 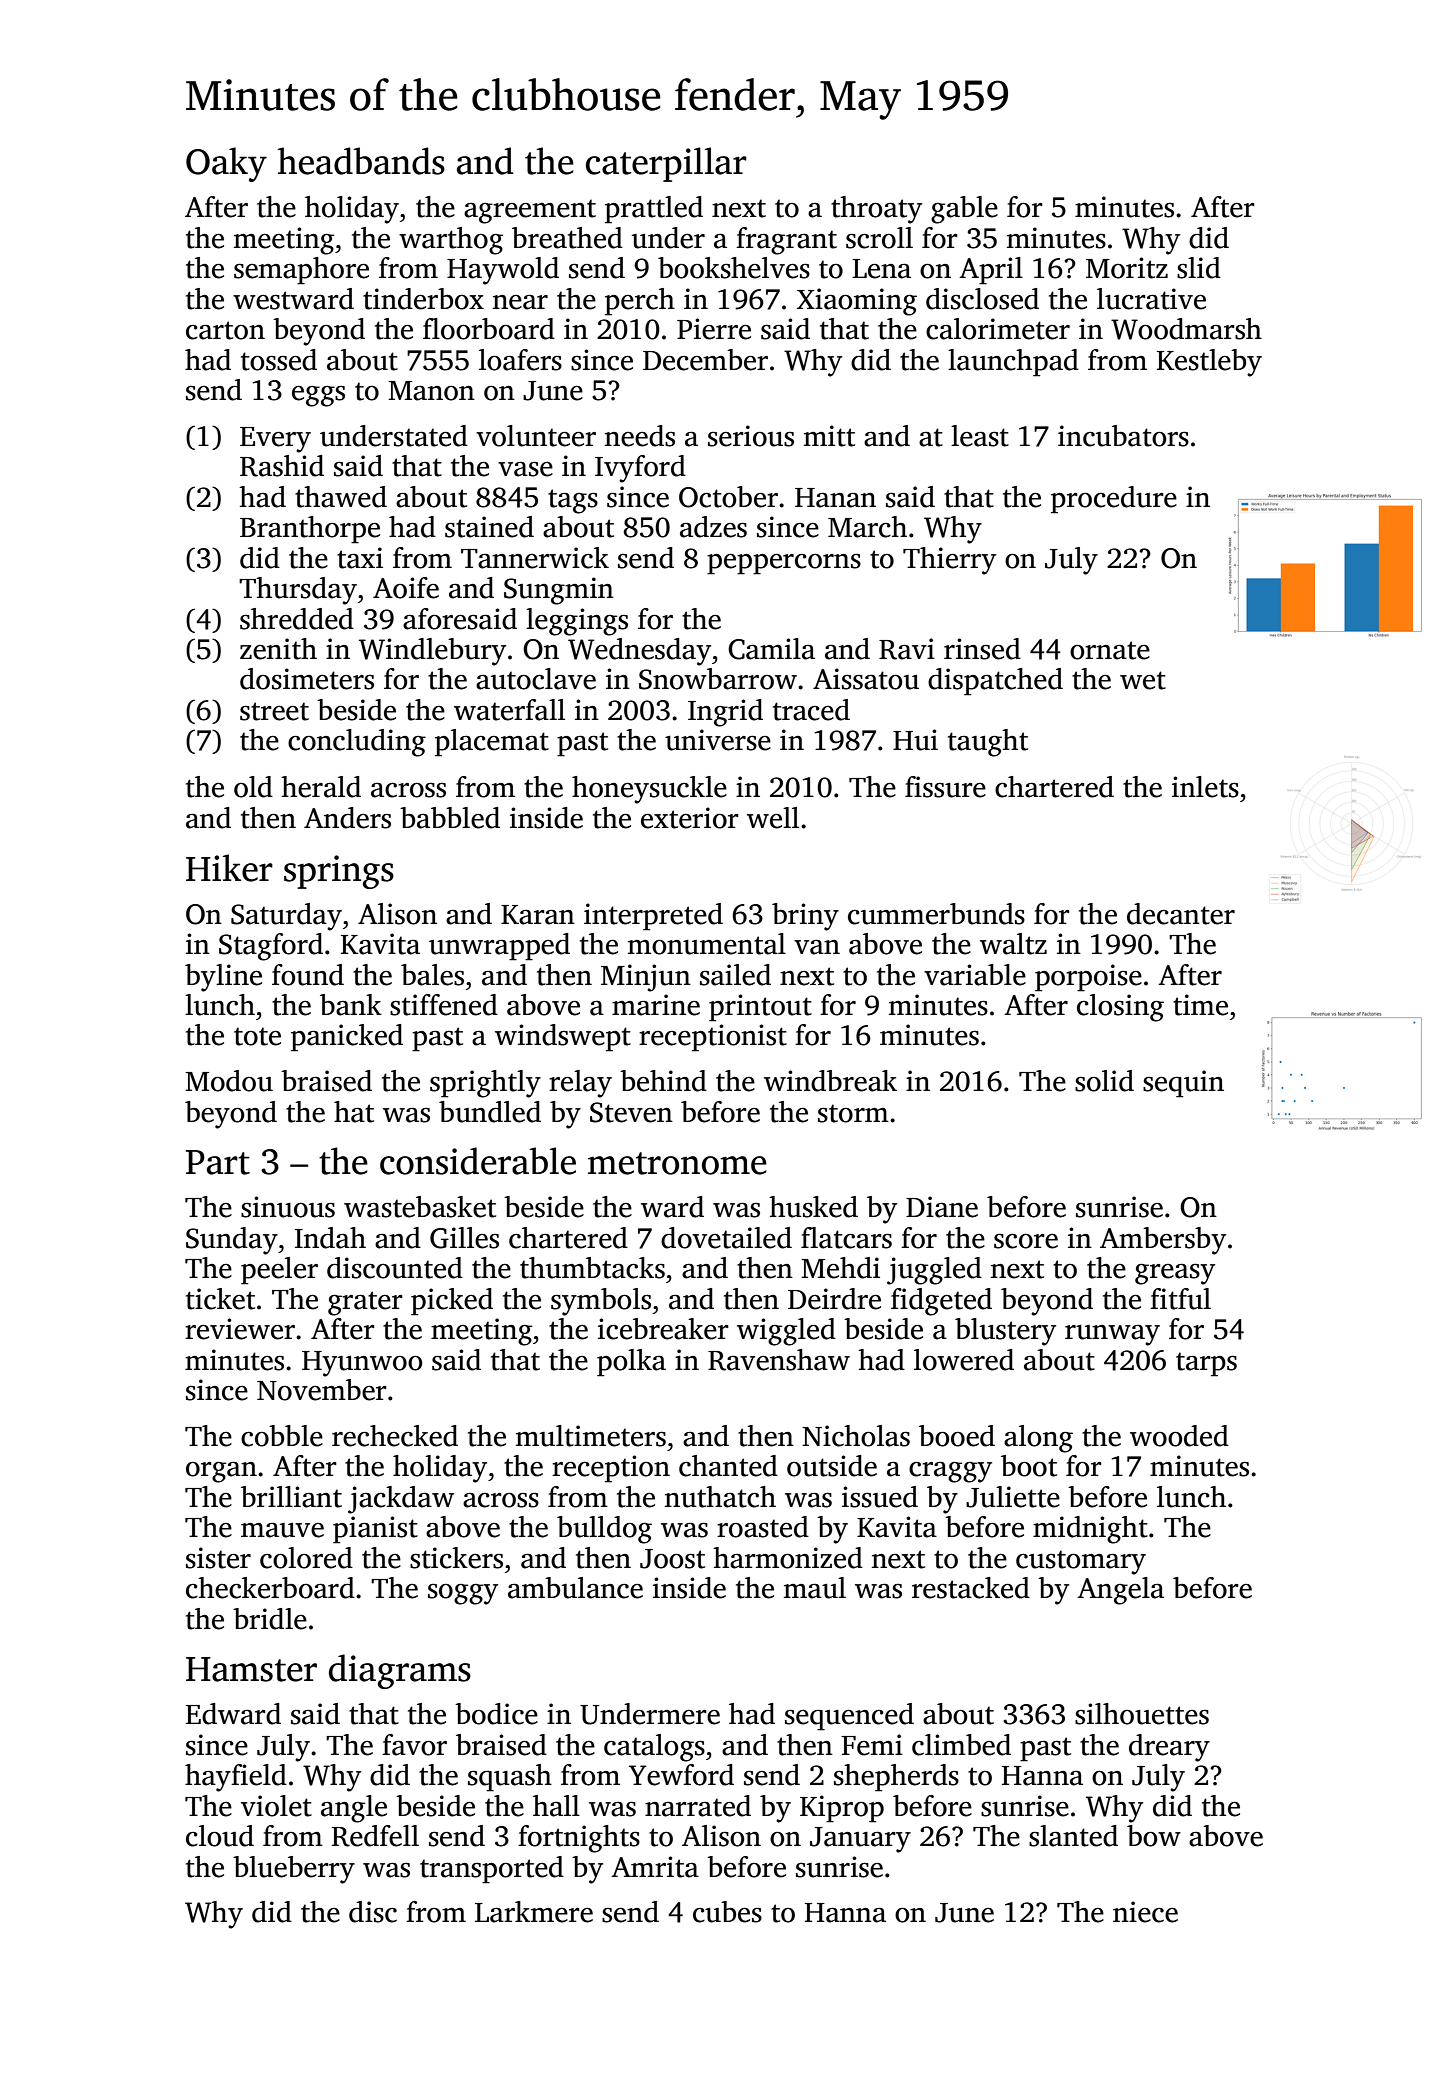 I want to click on caterpillar, so click(x=666, y=164).
